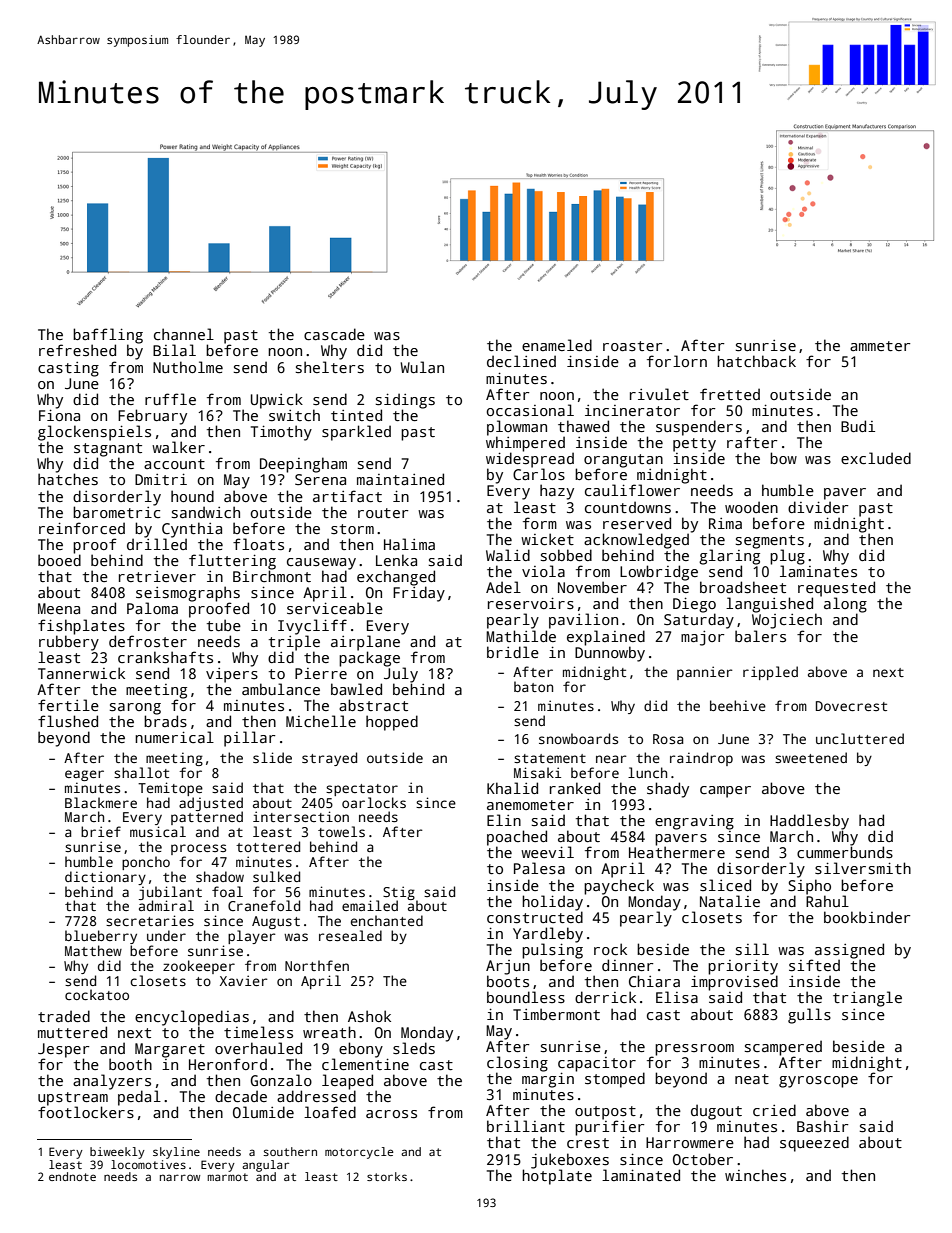  Describe the element at coordinates (654, 981) in the screenshot. I see `Chiara` at that location.
